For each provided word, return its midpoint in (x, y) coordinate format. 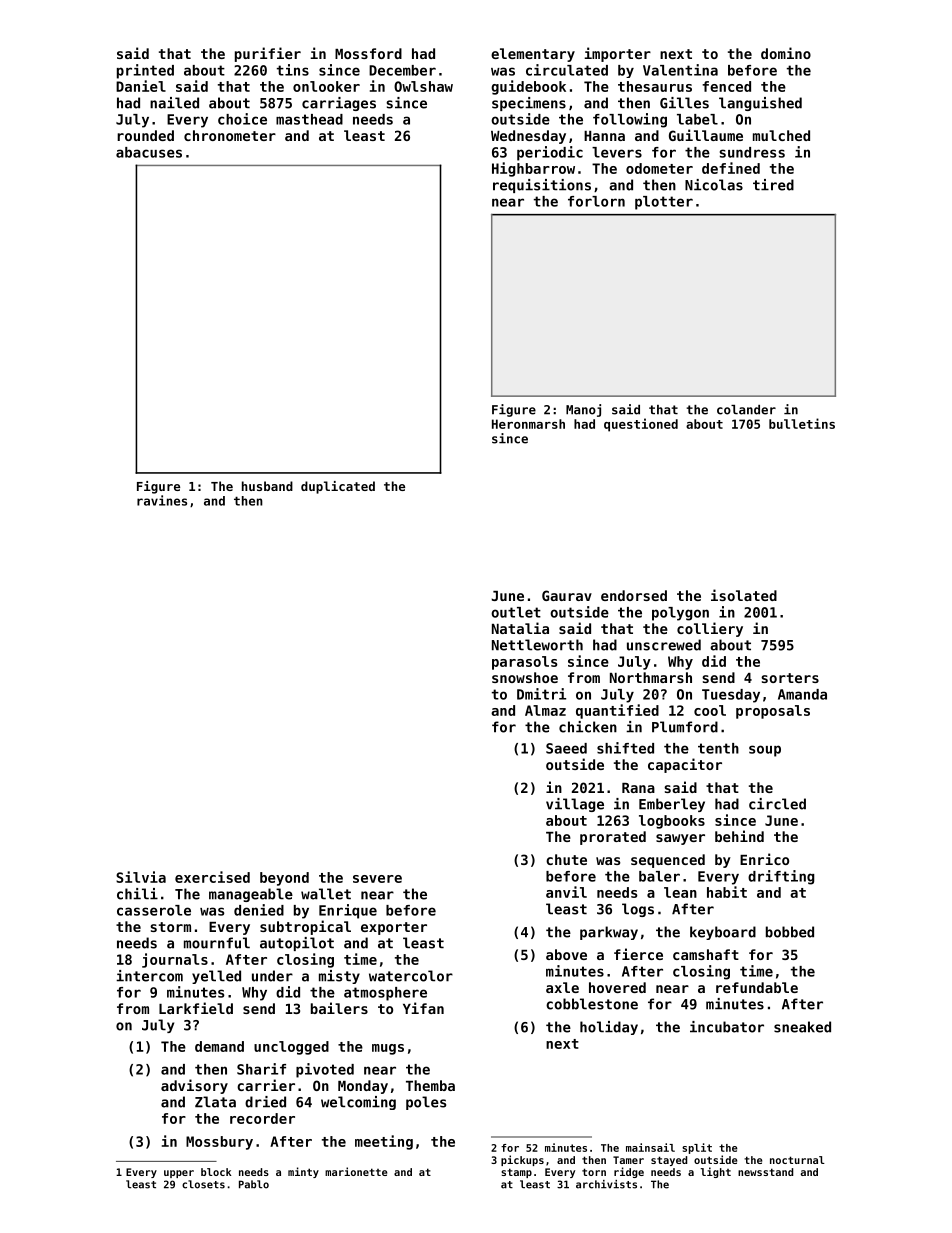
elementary (533, 55)
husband (267, 486)
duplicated (338, 487)
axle (562, 987)
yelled (216, 977)
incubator (727, 1027)
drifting (781, 877)
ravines (162, 500)
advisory (194, 1086)
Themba (430, 1085)
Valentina (680, 70)
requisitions (542, 186)
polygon (680, 614)
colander (746, 410)
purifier (268, 54)
